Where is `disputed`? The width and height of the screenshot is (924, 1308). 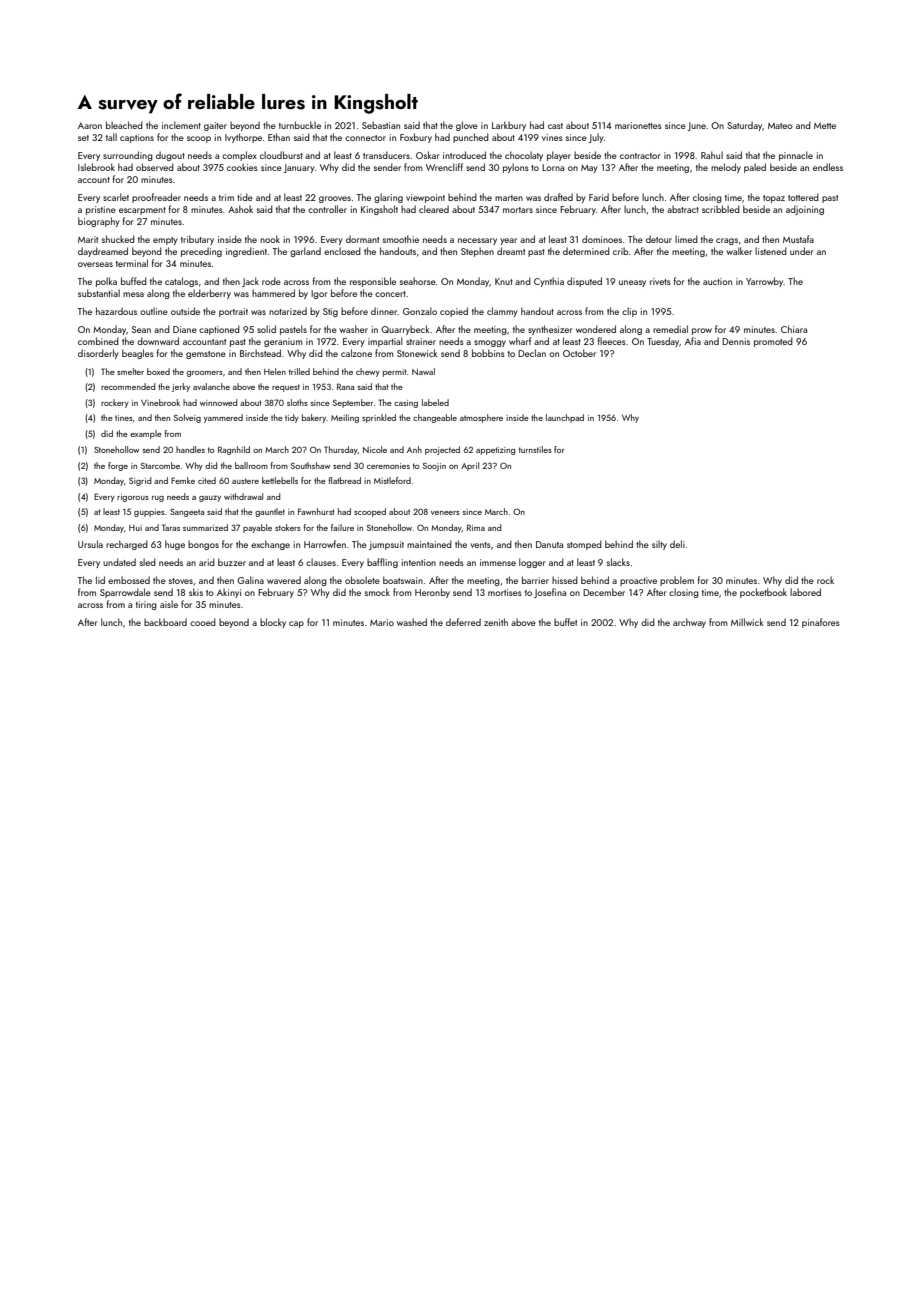 disputed is located at coordinates (584, 282).
